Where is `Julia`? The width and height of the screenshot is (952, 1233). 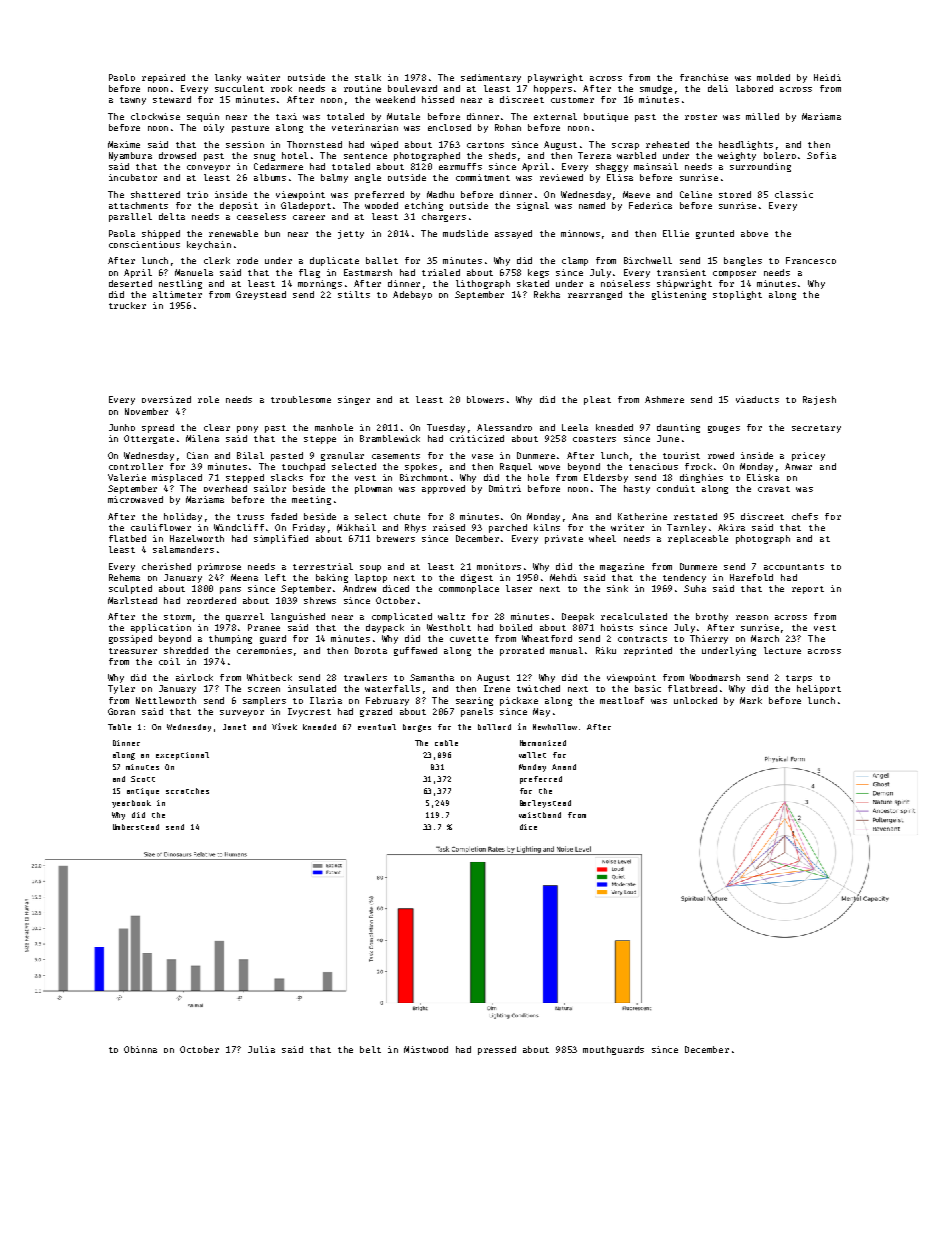 Julia is located at coordinates (261, 1049).
